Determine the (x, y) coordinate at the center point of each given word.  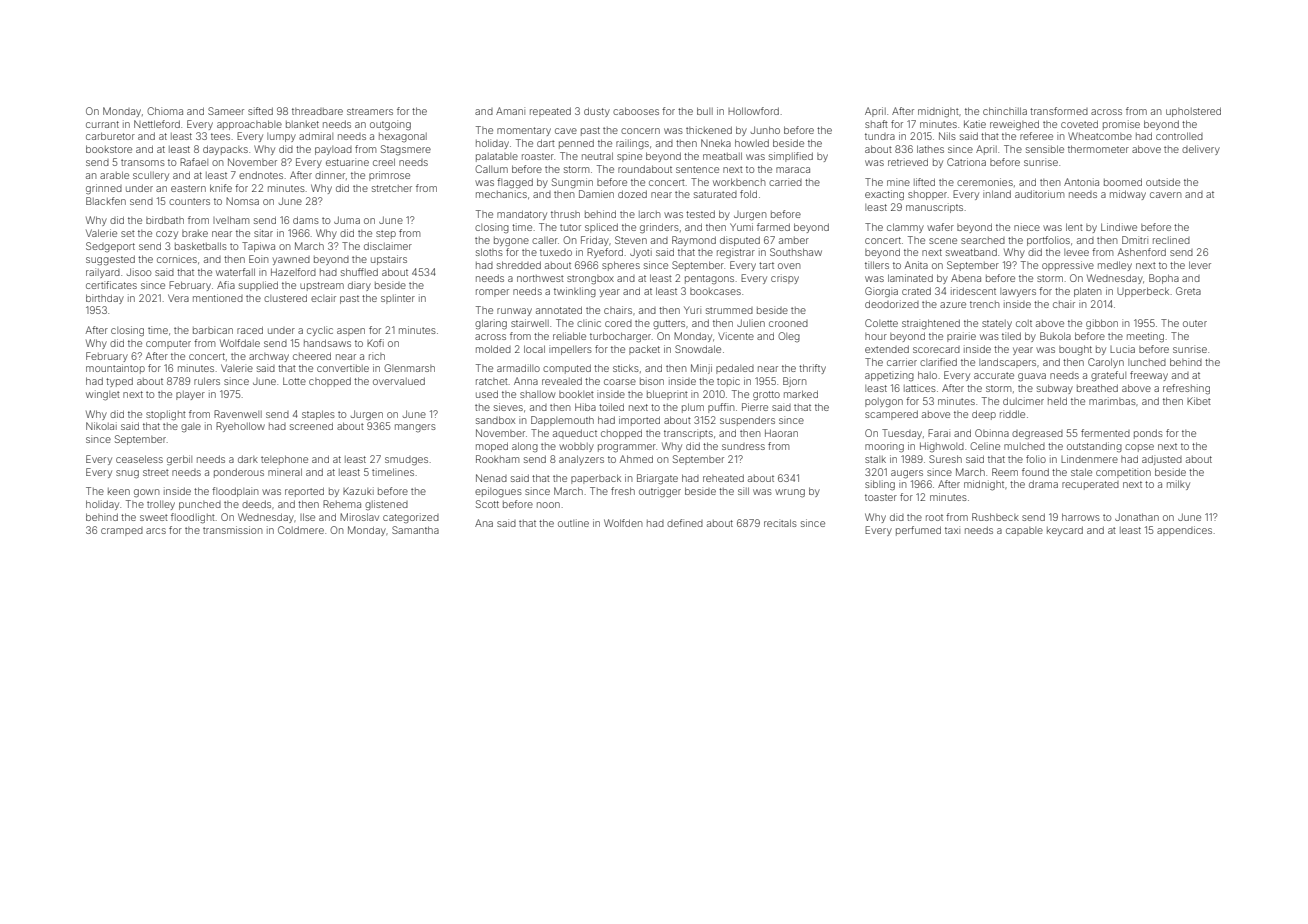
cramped (122, 531)
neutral (597, 156)
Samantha (415, 530)
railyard (103, 273)
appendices (1184, 531)
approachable (249, 125)
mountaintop (115, 369)
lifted (924, 182)
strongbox (590, 280)
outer (1195, 323)
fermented (1105, 433)
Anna (526, 381)
